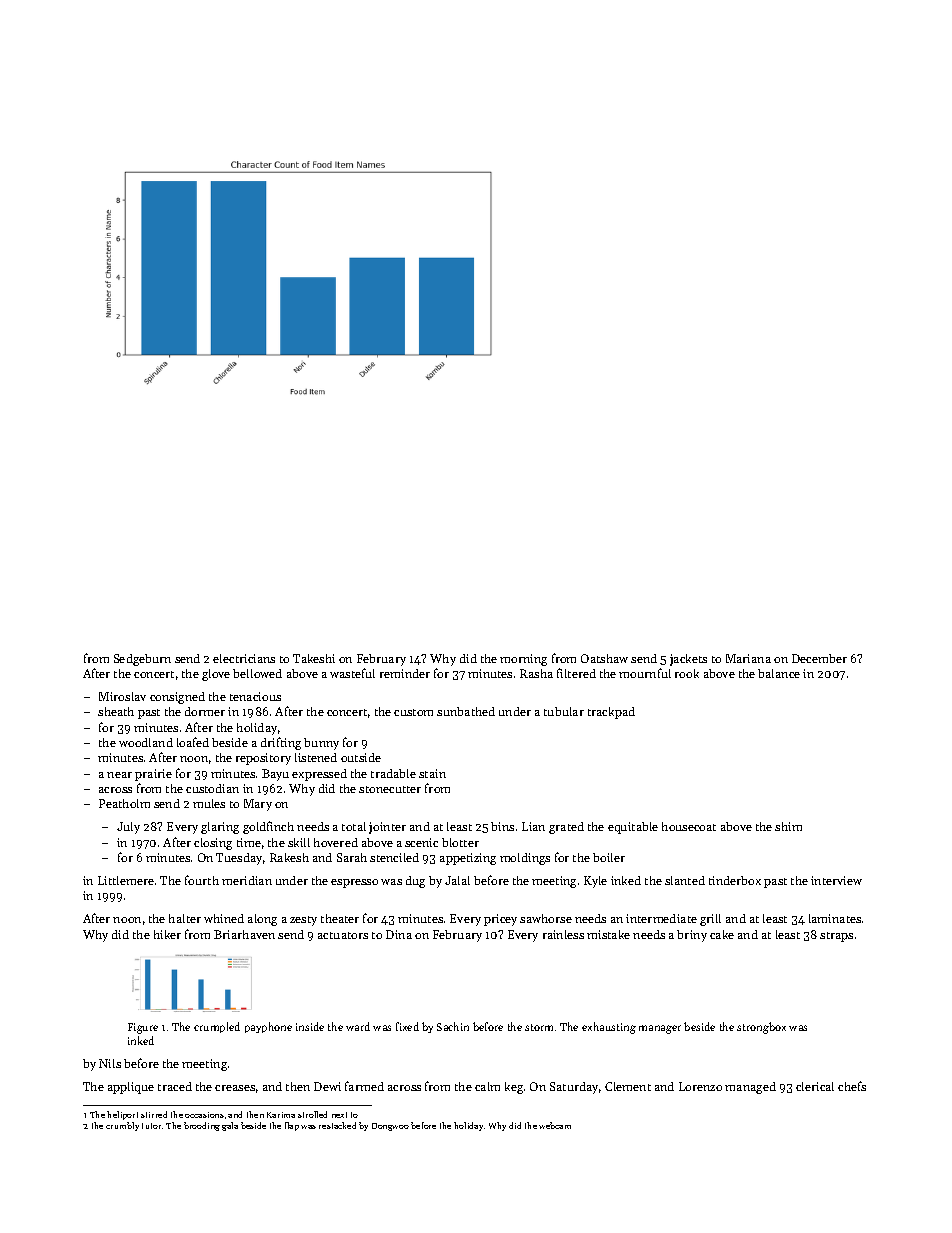 The height and width of the document is (1233, 952). Describe the element at coordinates (539, 1027) in the document. I see `storm` at that location.
